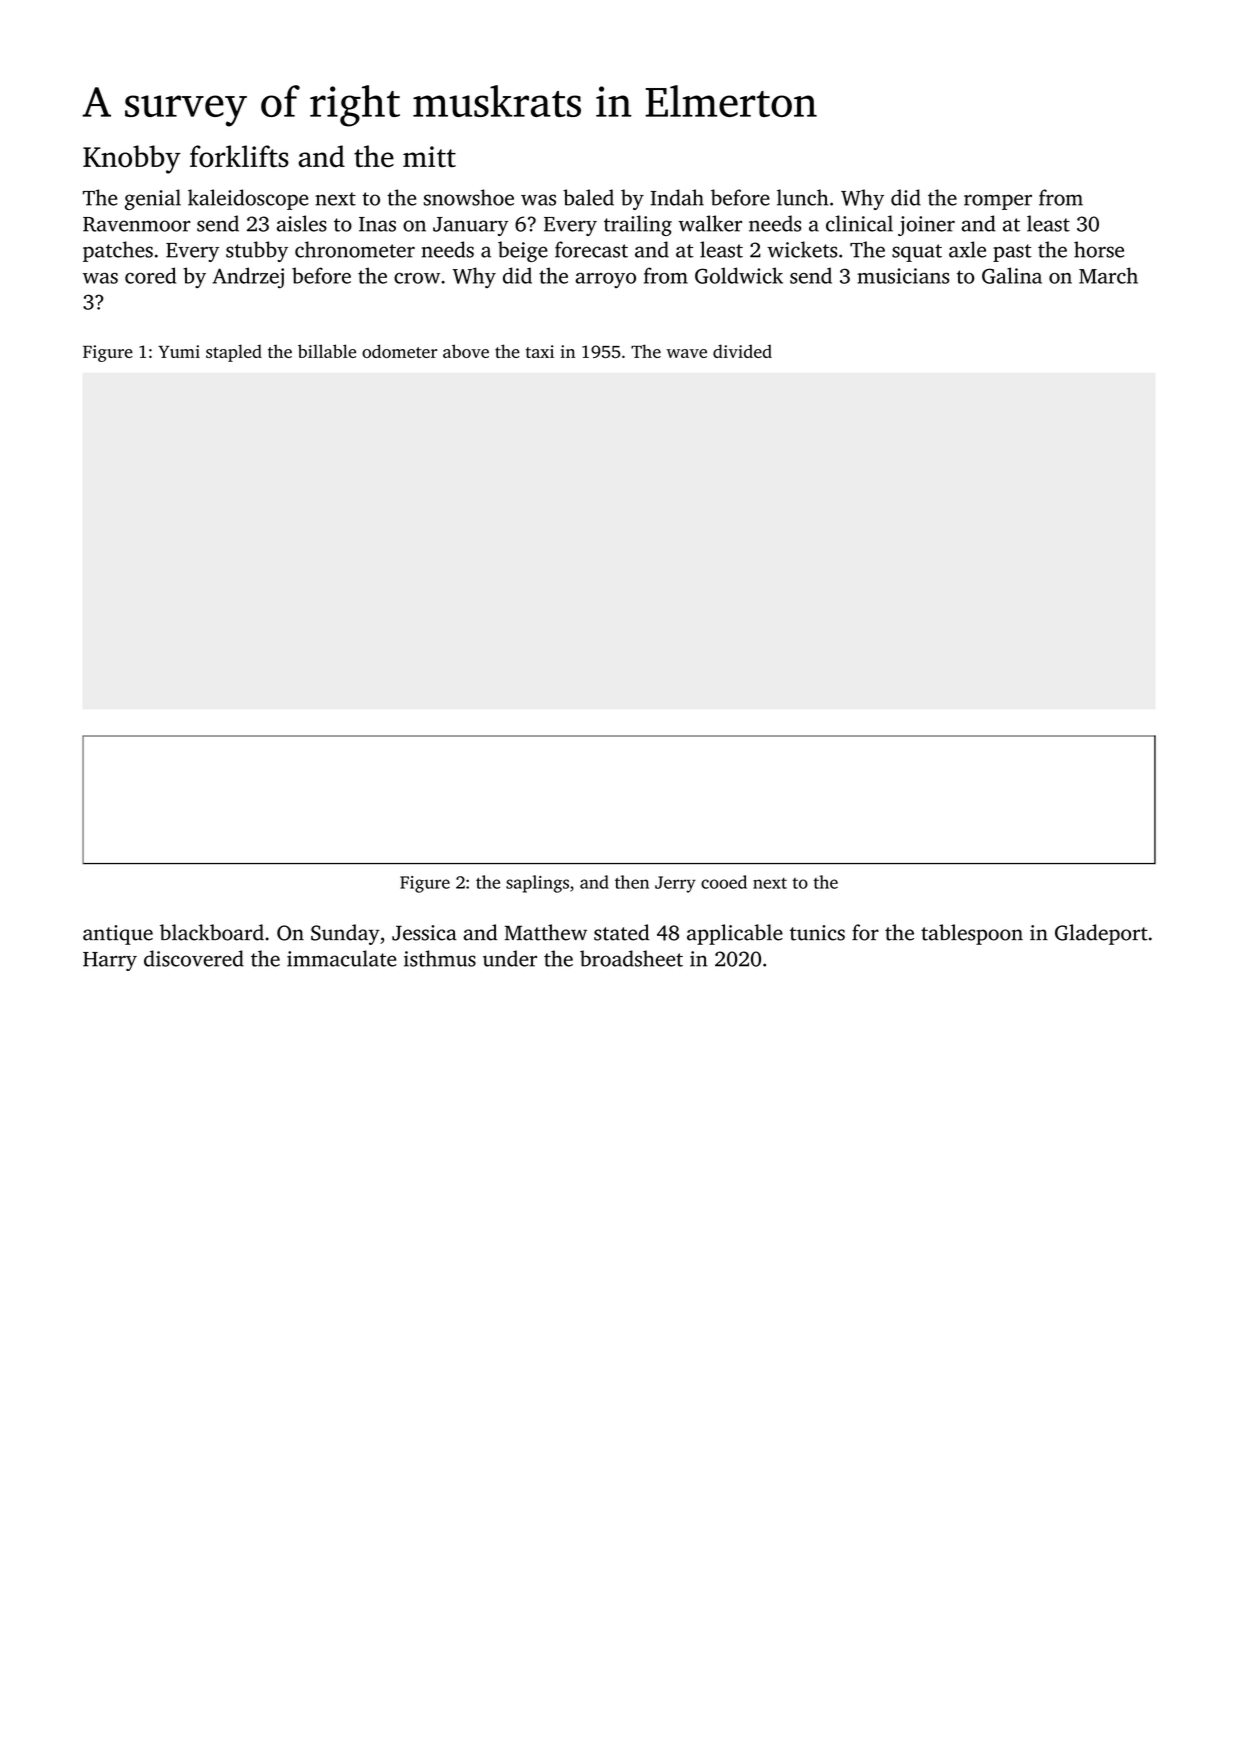 This screenshot has width=1238, height=1751. Describe the element at coordinates (194, 958) in the screenshot. I see `discovered` at that location.
